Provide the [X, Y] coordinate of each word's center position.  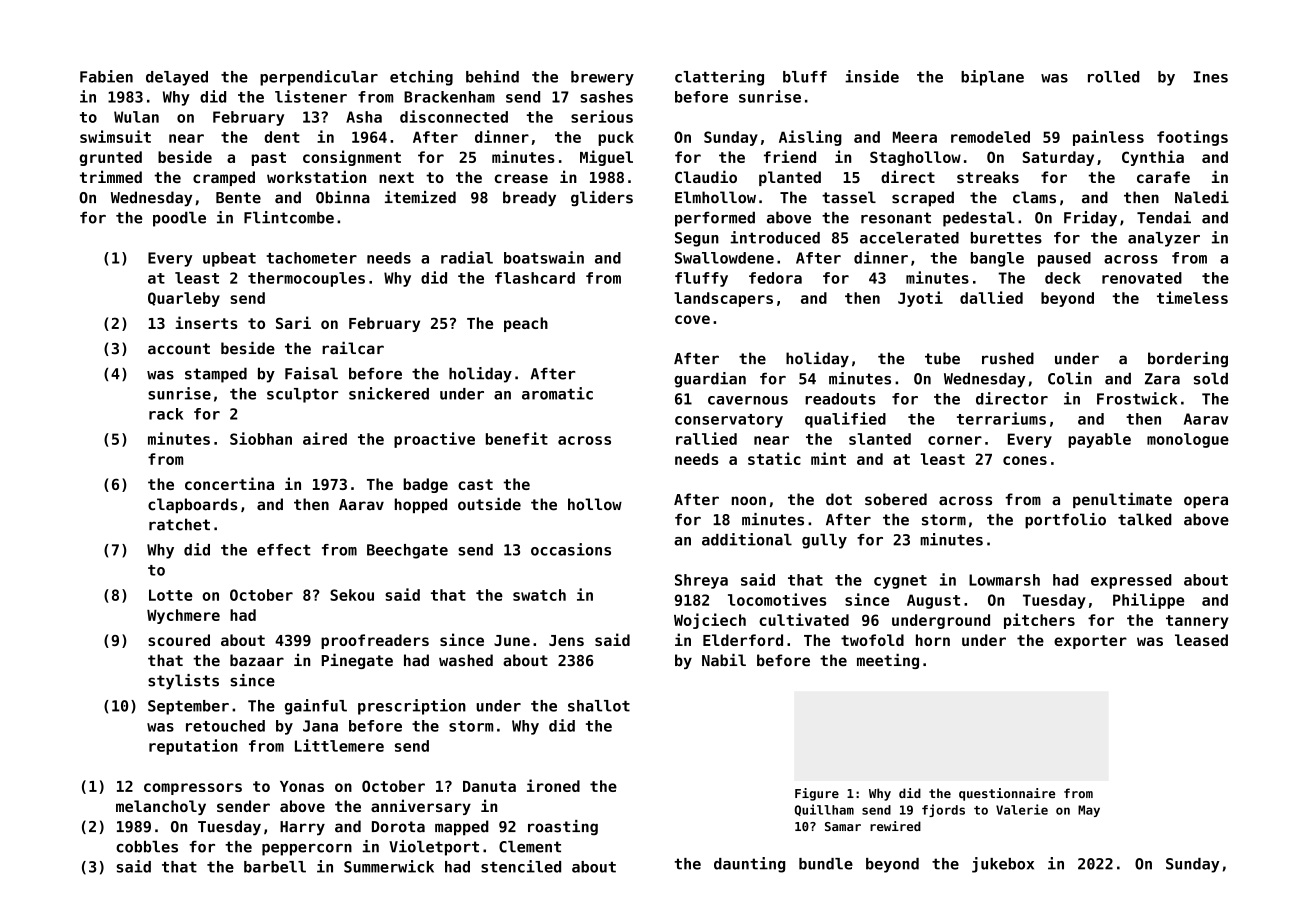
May [1089, 811]
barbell [275, 867]
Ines [1211, 77]
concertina [229, 483]
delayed [177, 78]
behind [492, 76]
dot [839, 499]
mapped [462, 828]
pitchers [1039, 621]
